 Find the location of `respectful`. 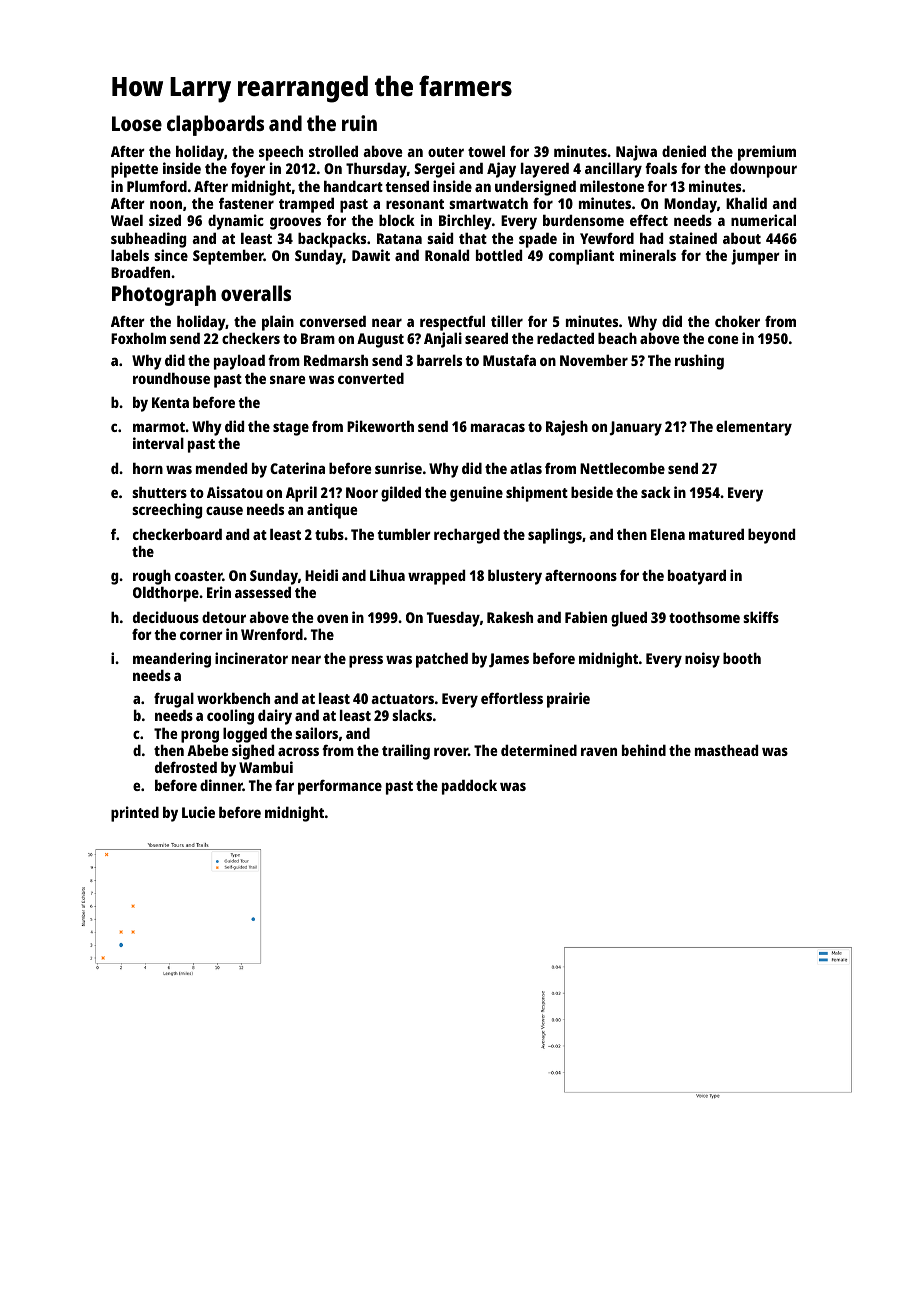

respectful is located at coordinates (452, 323).
